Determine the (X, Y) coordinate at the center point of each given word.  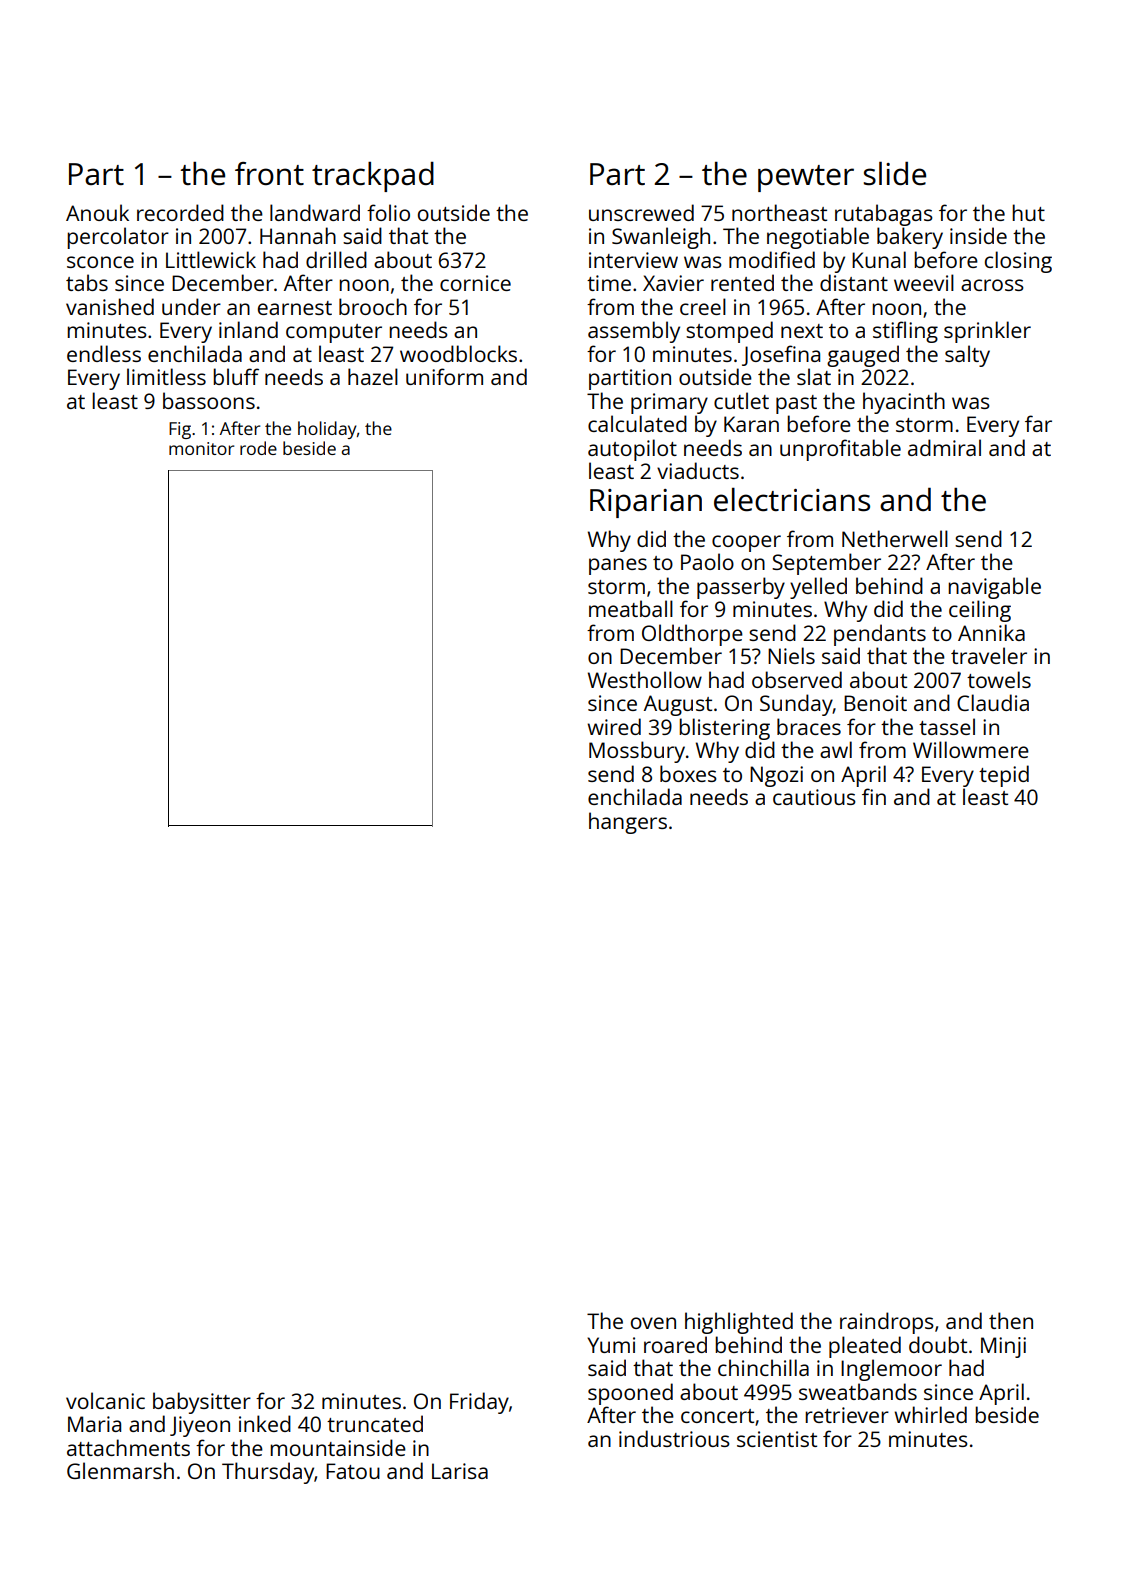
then (1011, 1320)
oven (653, 1323)
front (269, 173)
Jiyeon (200, 1426)
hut (1028, 212)
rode (258, 448)
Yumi (611, 1345)
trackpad (373, 177)
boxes (688, 773)
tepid (1004, 776)
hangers (628, 823)
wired (614, 726)
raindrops (887, 1323)
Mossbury (637, 752)
